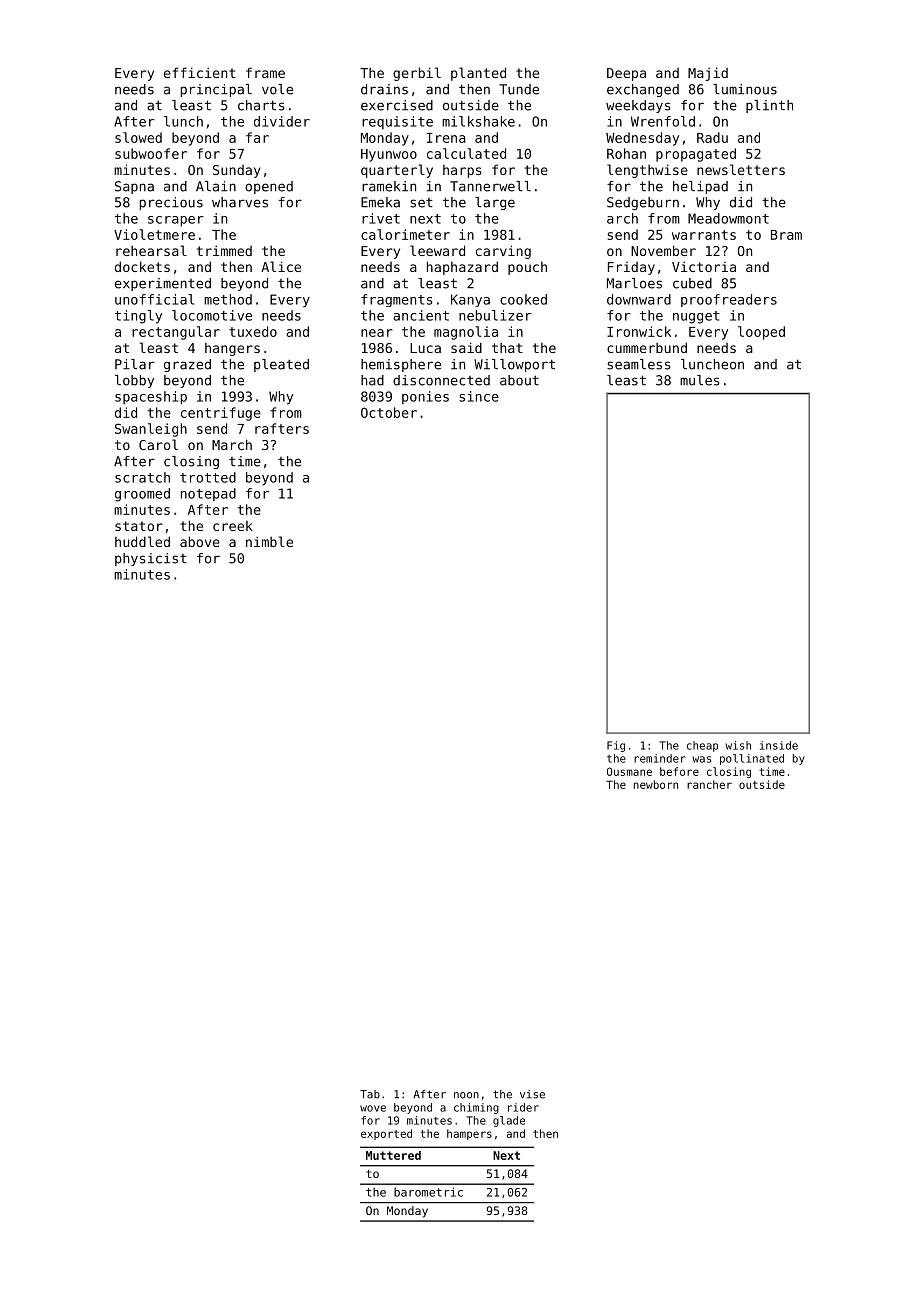  I want to click on glade, so click(509, 1121).
